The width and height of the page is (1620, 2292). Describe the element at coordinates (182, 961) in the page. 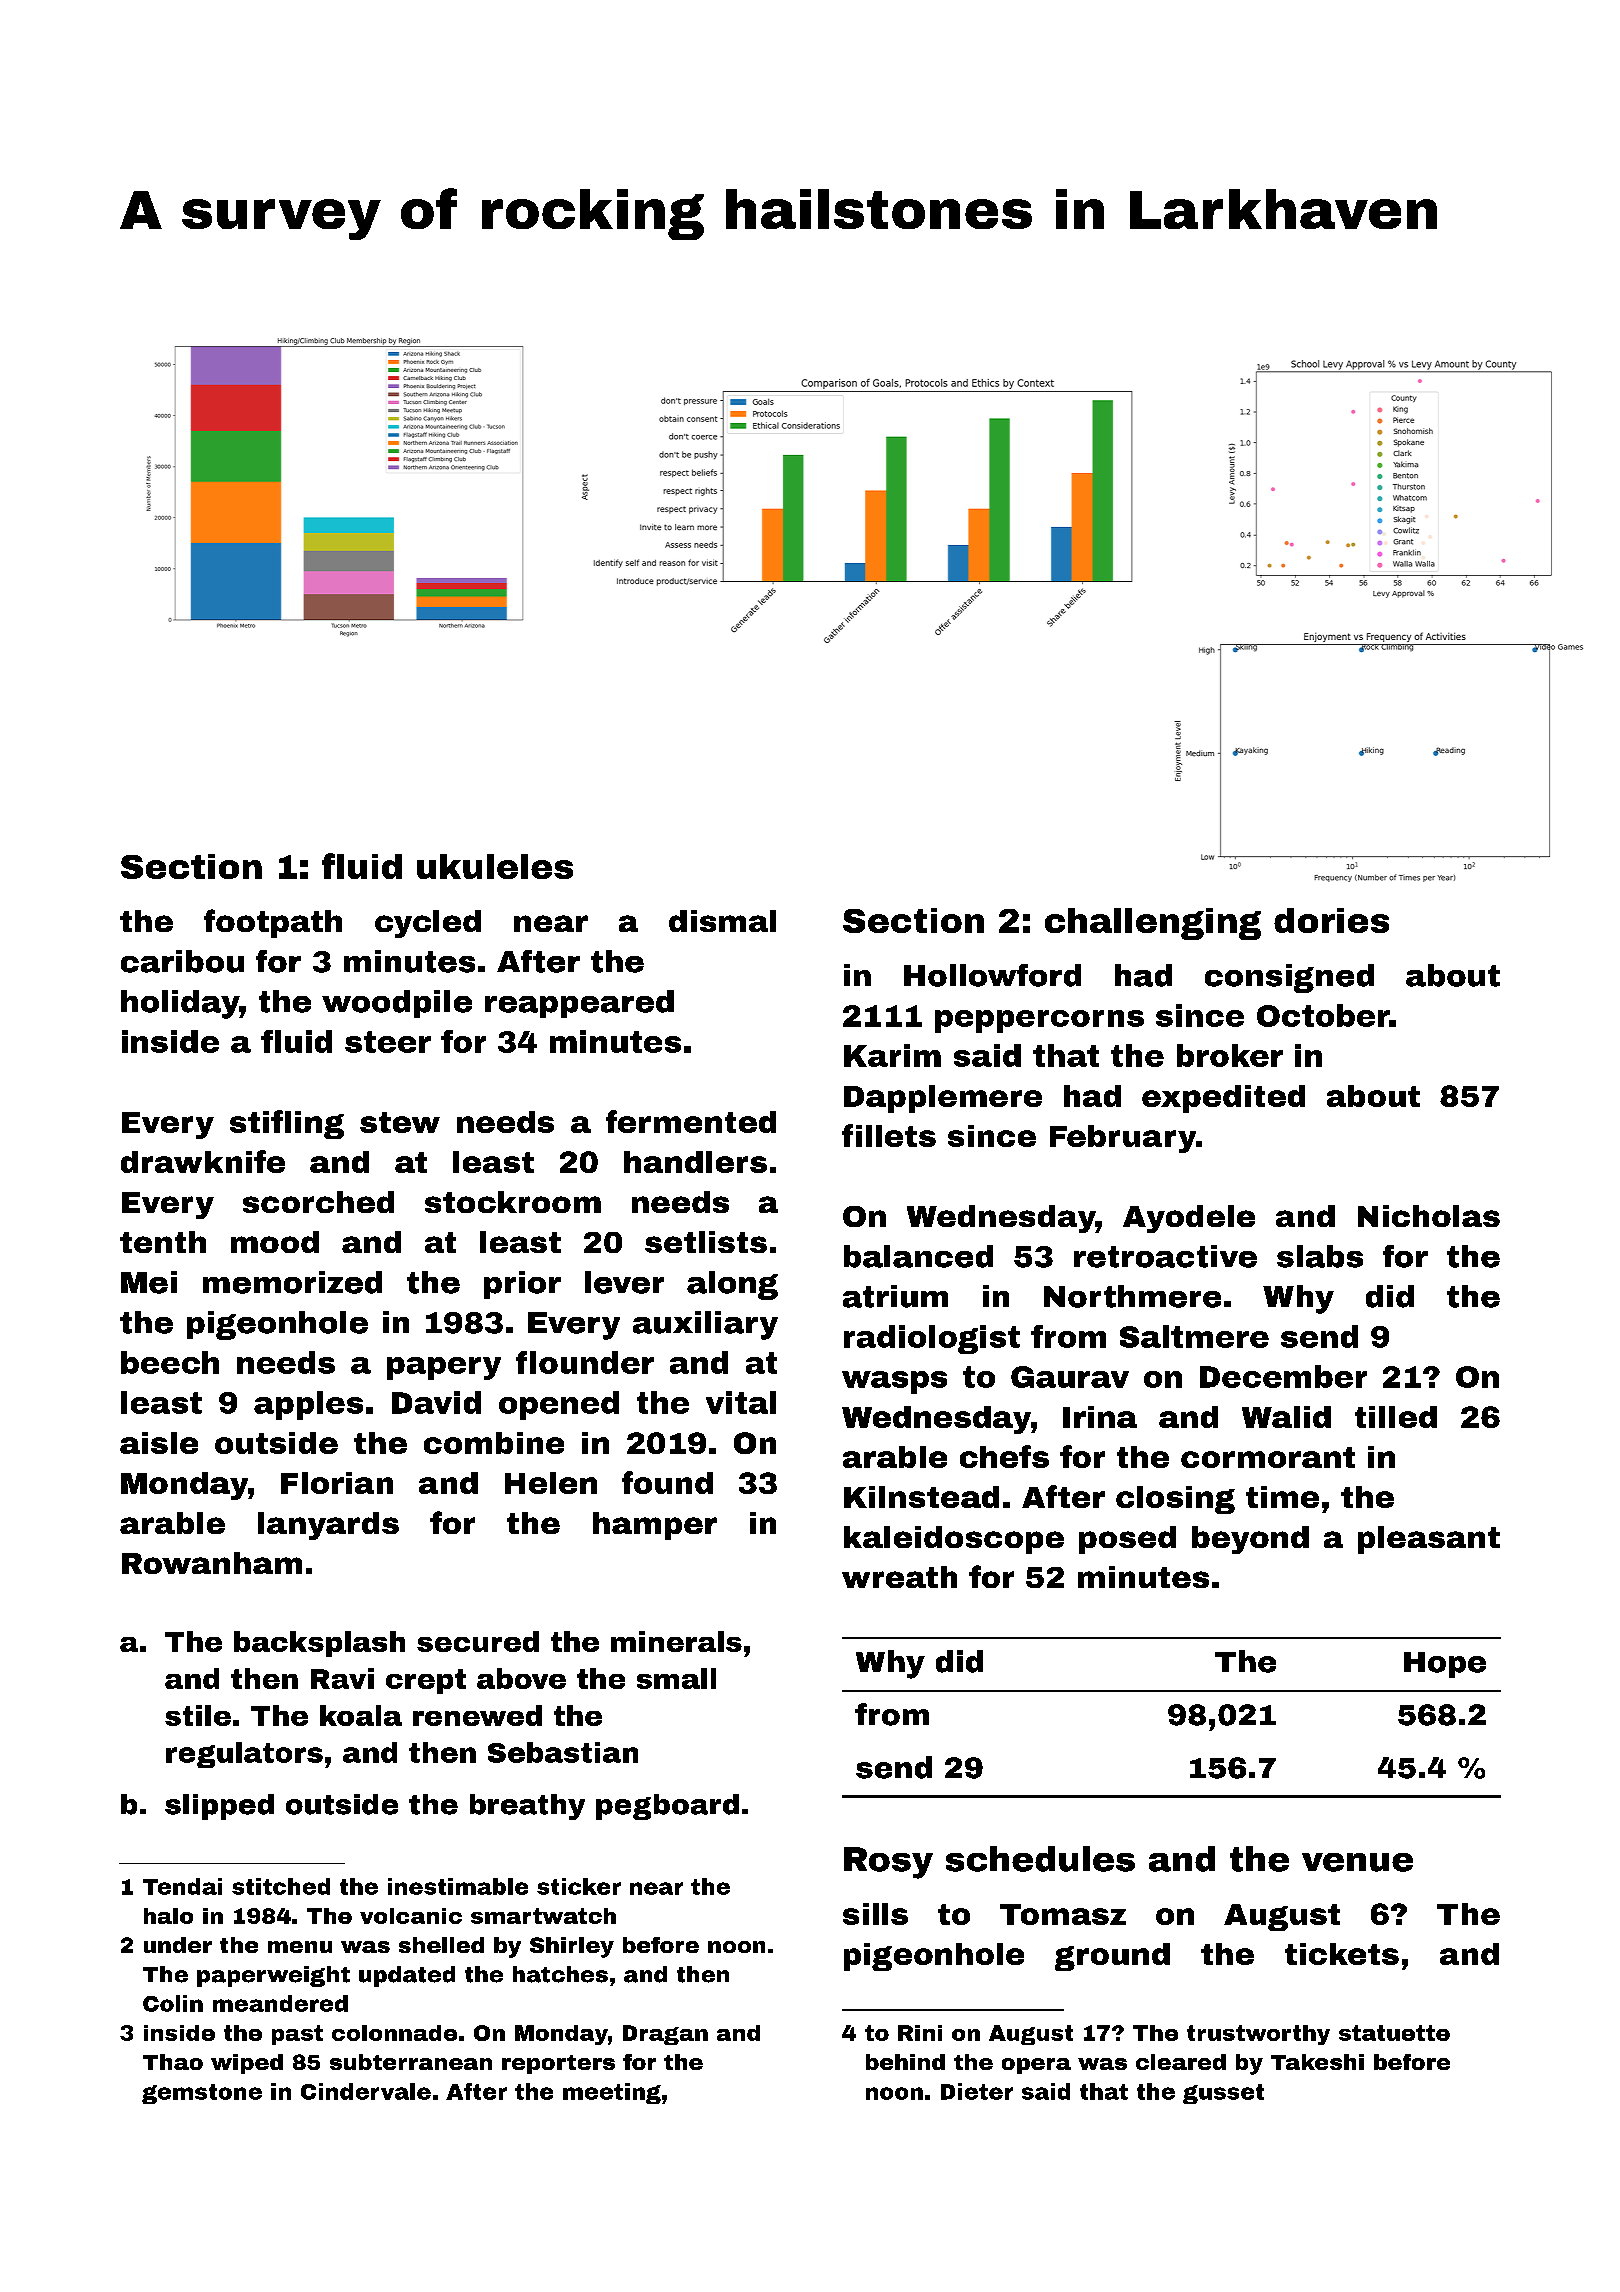

I see `caribou` at that location.
